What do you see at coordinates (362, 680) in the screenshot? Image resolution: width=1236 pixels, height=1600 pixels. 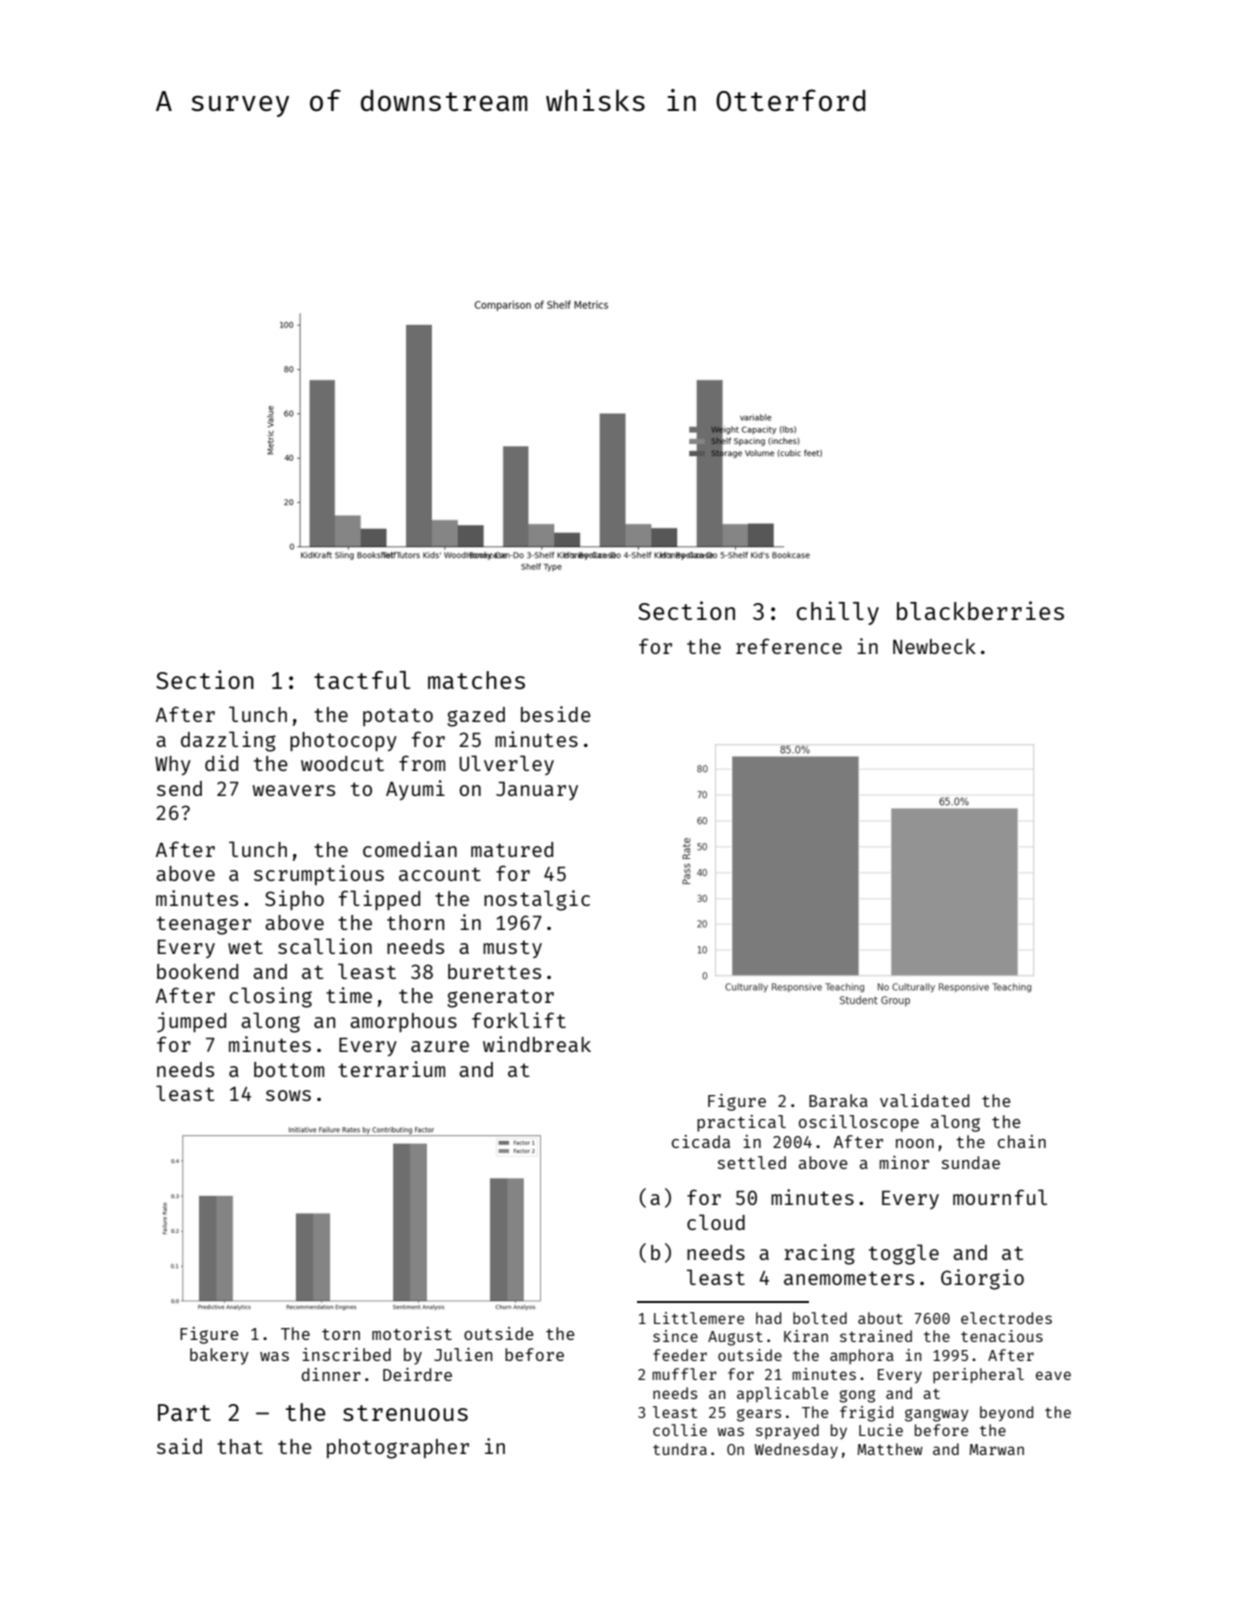 I see `tactful` at bounding box center [362, 680].
